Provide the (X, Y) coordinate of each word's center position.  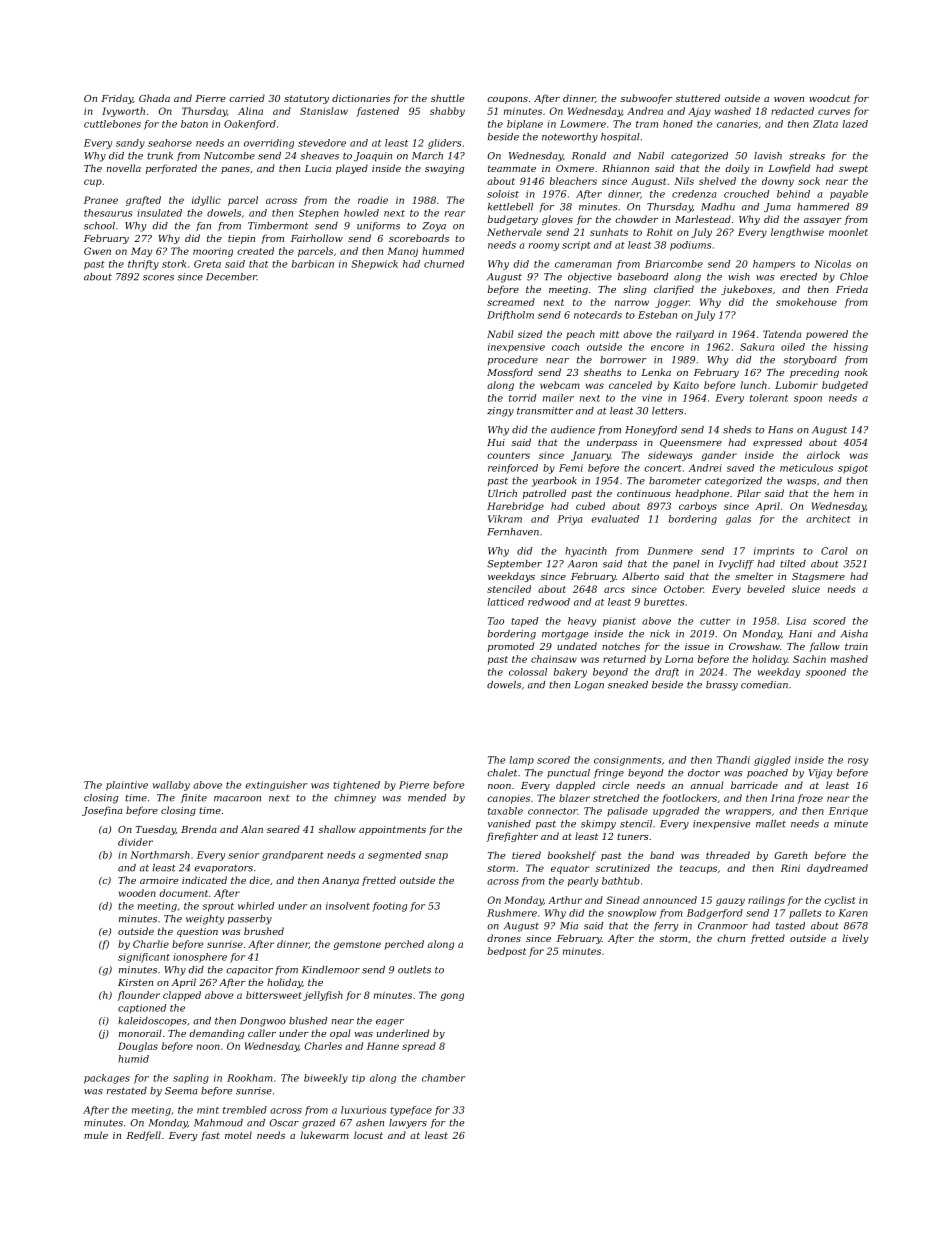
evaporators (223, 869)
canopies (508, 799)
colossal (528, 672)
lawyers (408, 1124)
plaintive (127, 786)
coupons (507, 100)
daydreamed (837, 869)
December (231, 277)
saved (740, 468)
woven (789, 99)
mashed (849, 659)
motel (238, 1135)
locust (368, 1135)
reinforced (513, 469)
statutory (306, 99)
